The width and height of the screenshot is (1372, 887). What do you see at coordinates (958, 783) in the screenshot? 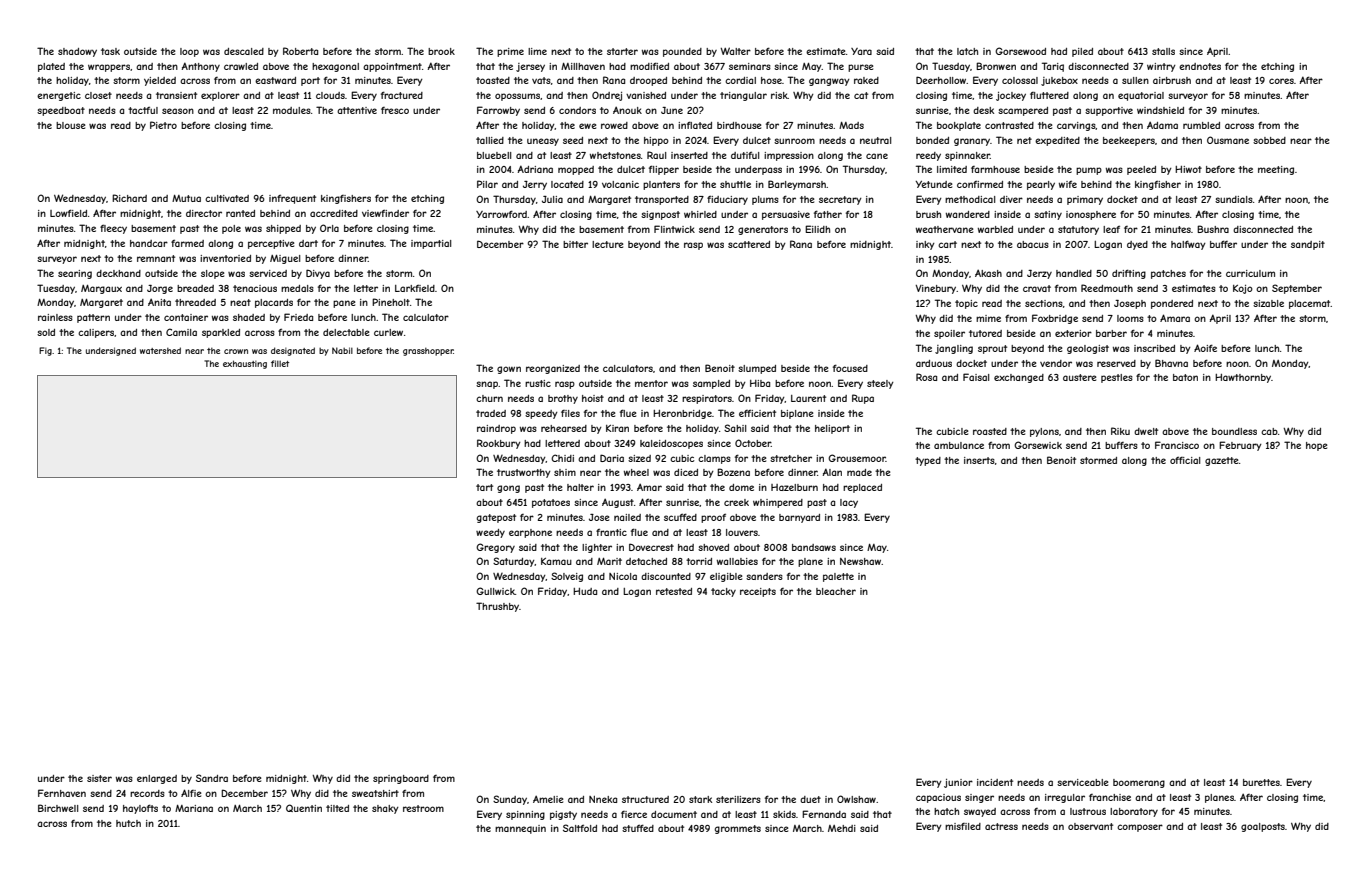
I see `junior` at bounding box center [958, 783].
